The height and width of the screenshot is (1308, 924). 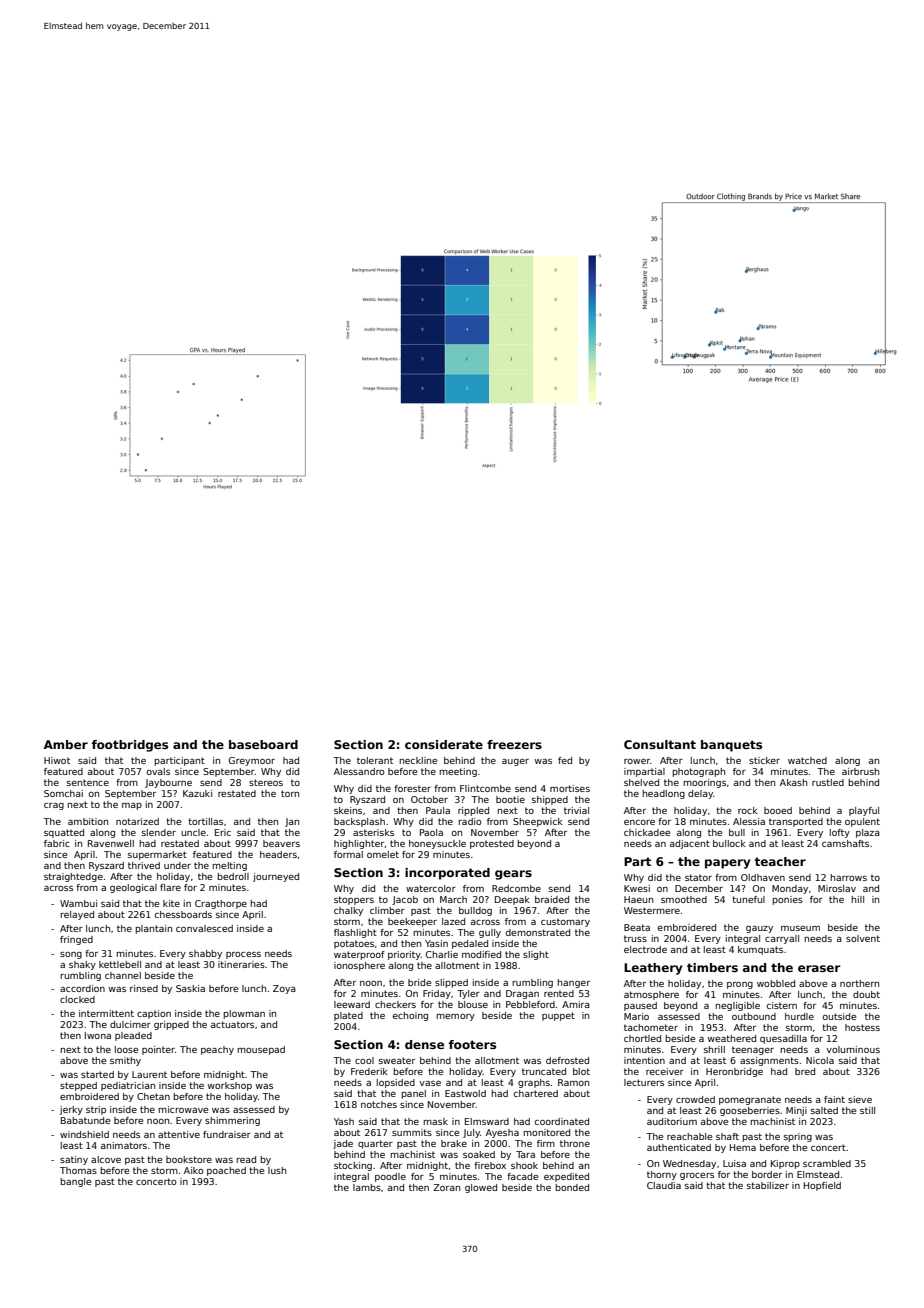 What do you see at coordinates (731, 746) in the screenshot?
I see `banquets` at bounding box center [731, 746].
